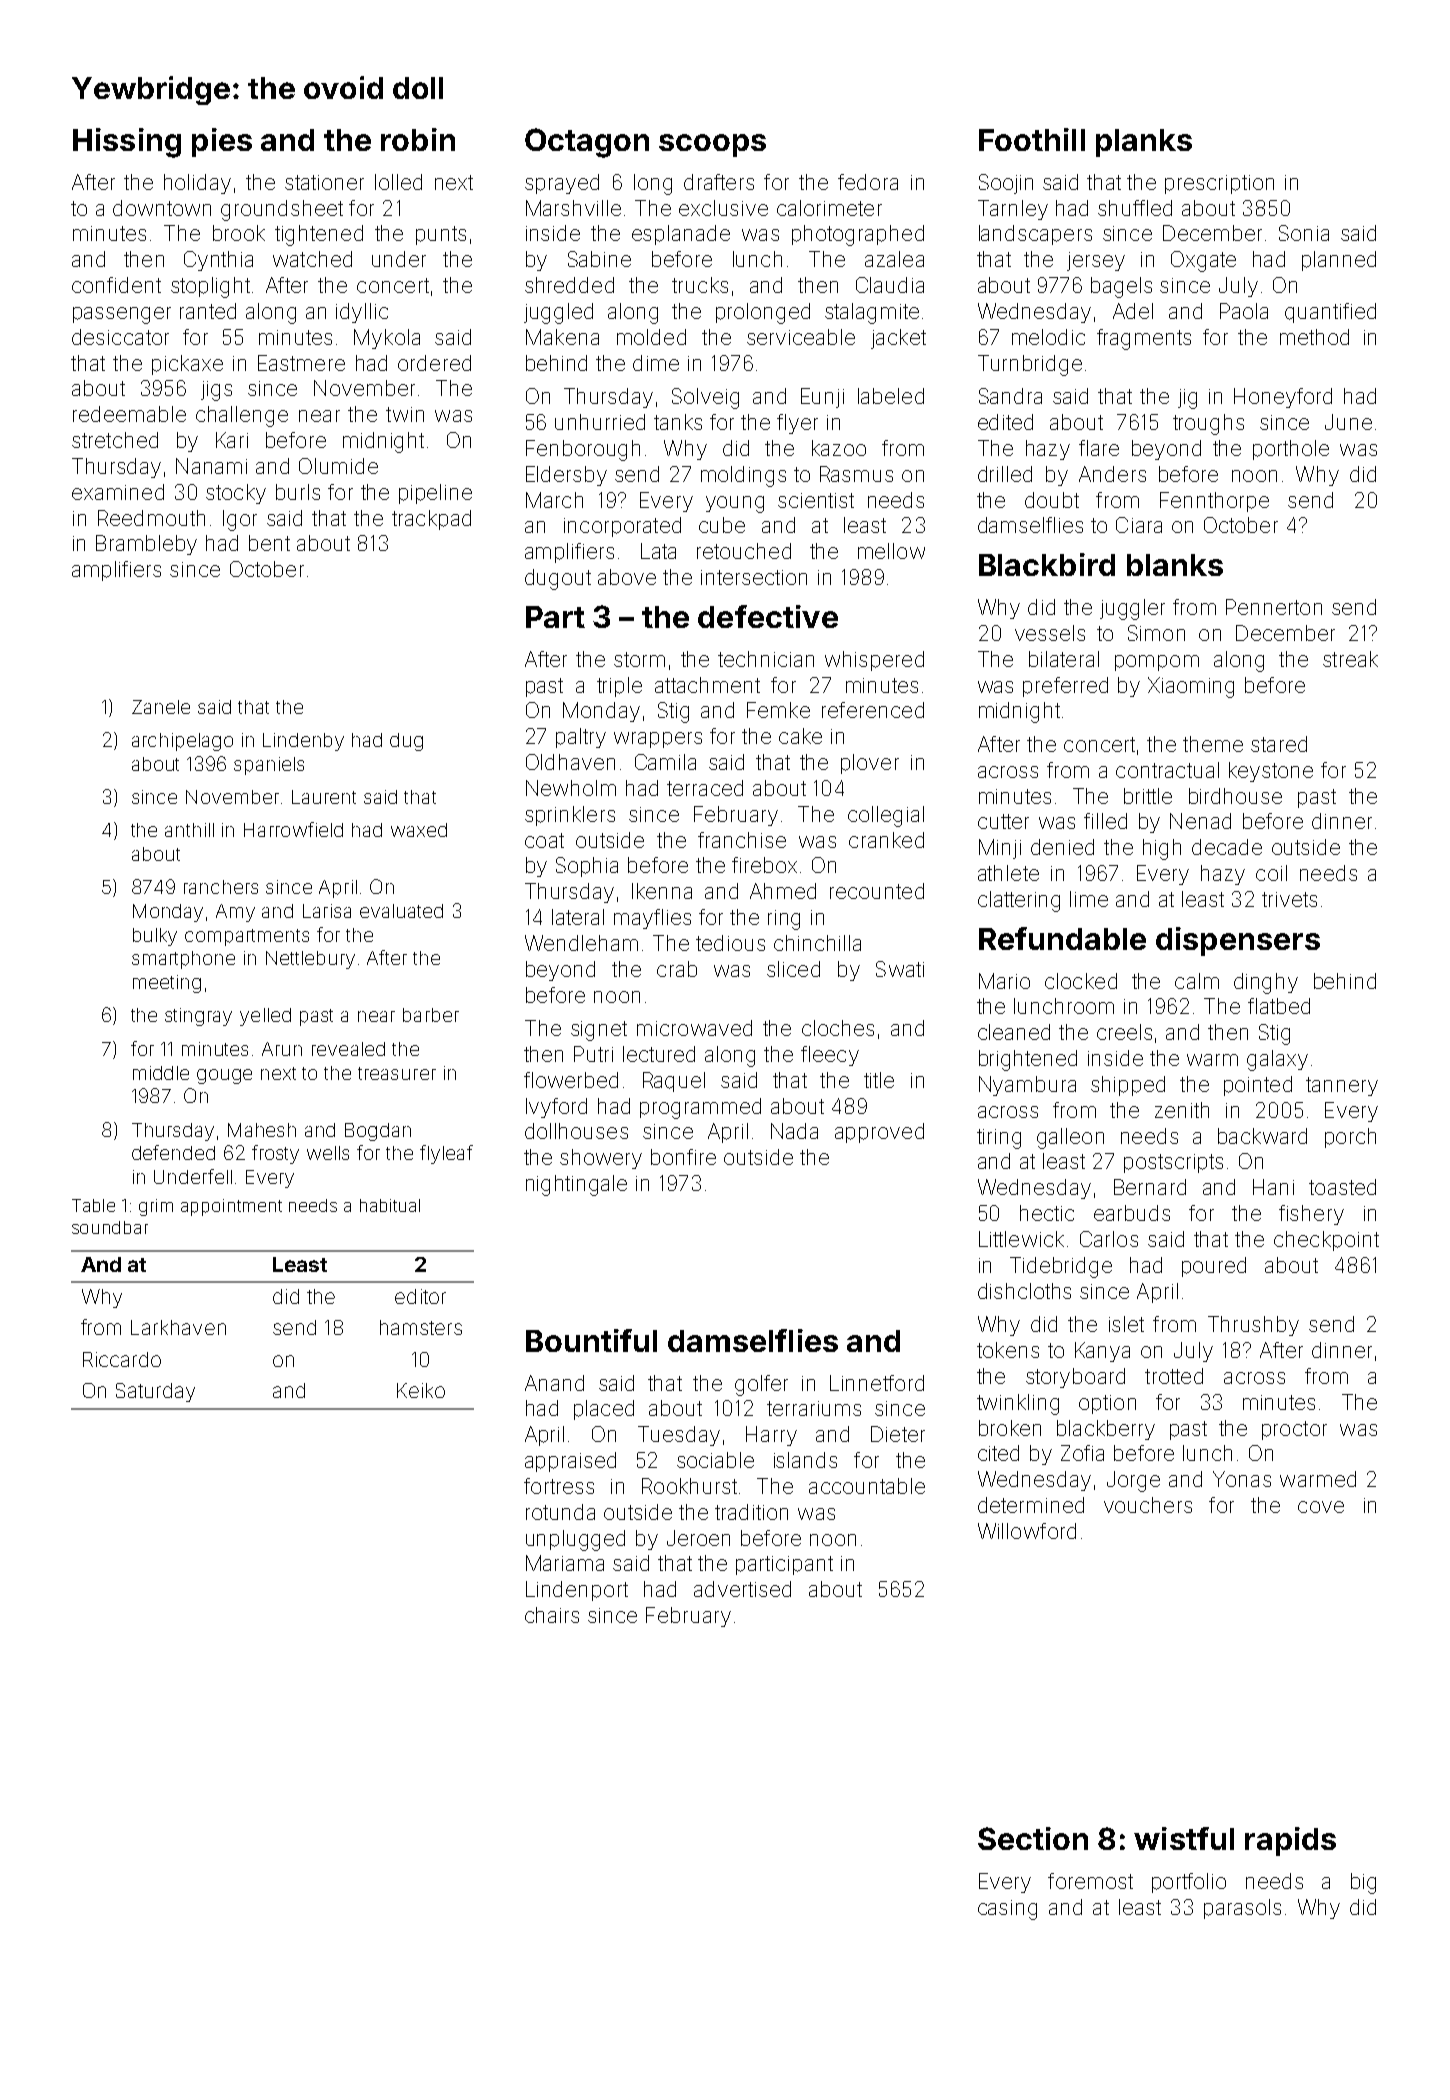  I want to click on hamsters, so click(421, 1327).
